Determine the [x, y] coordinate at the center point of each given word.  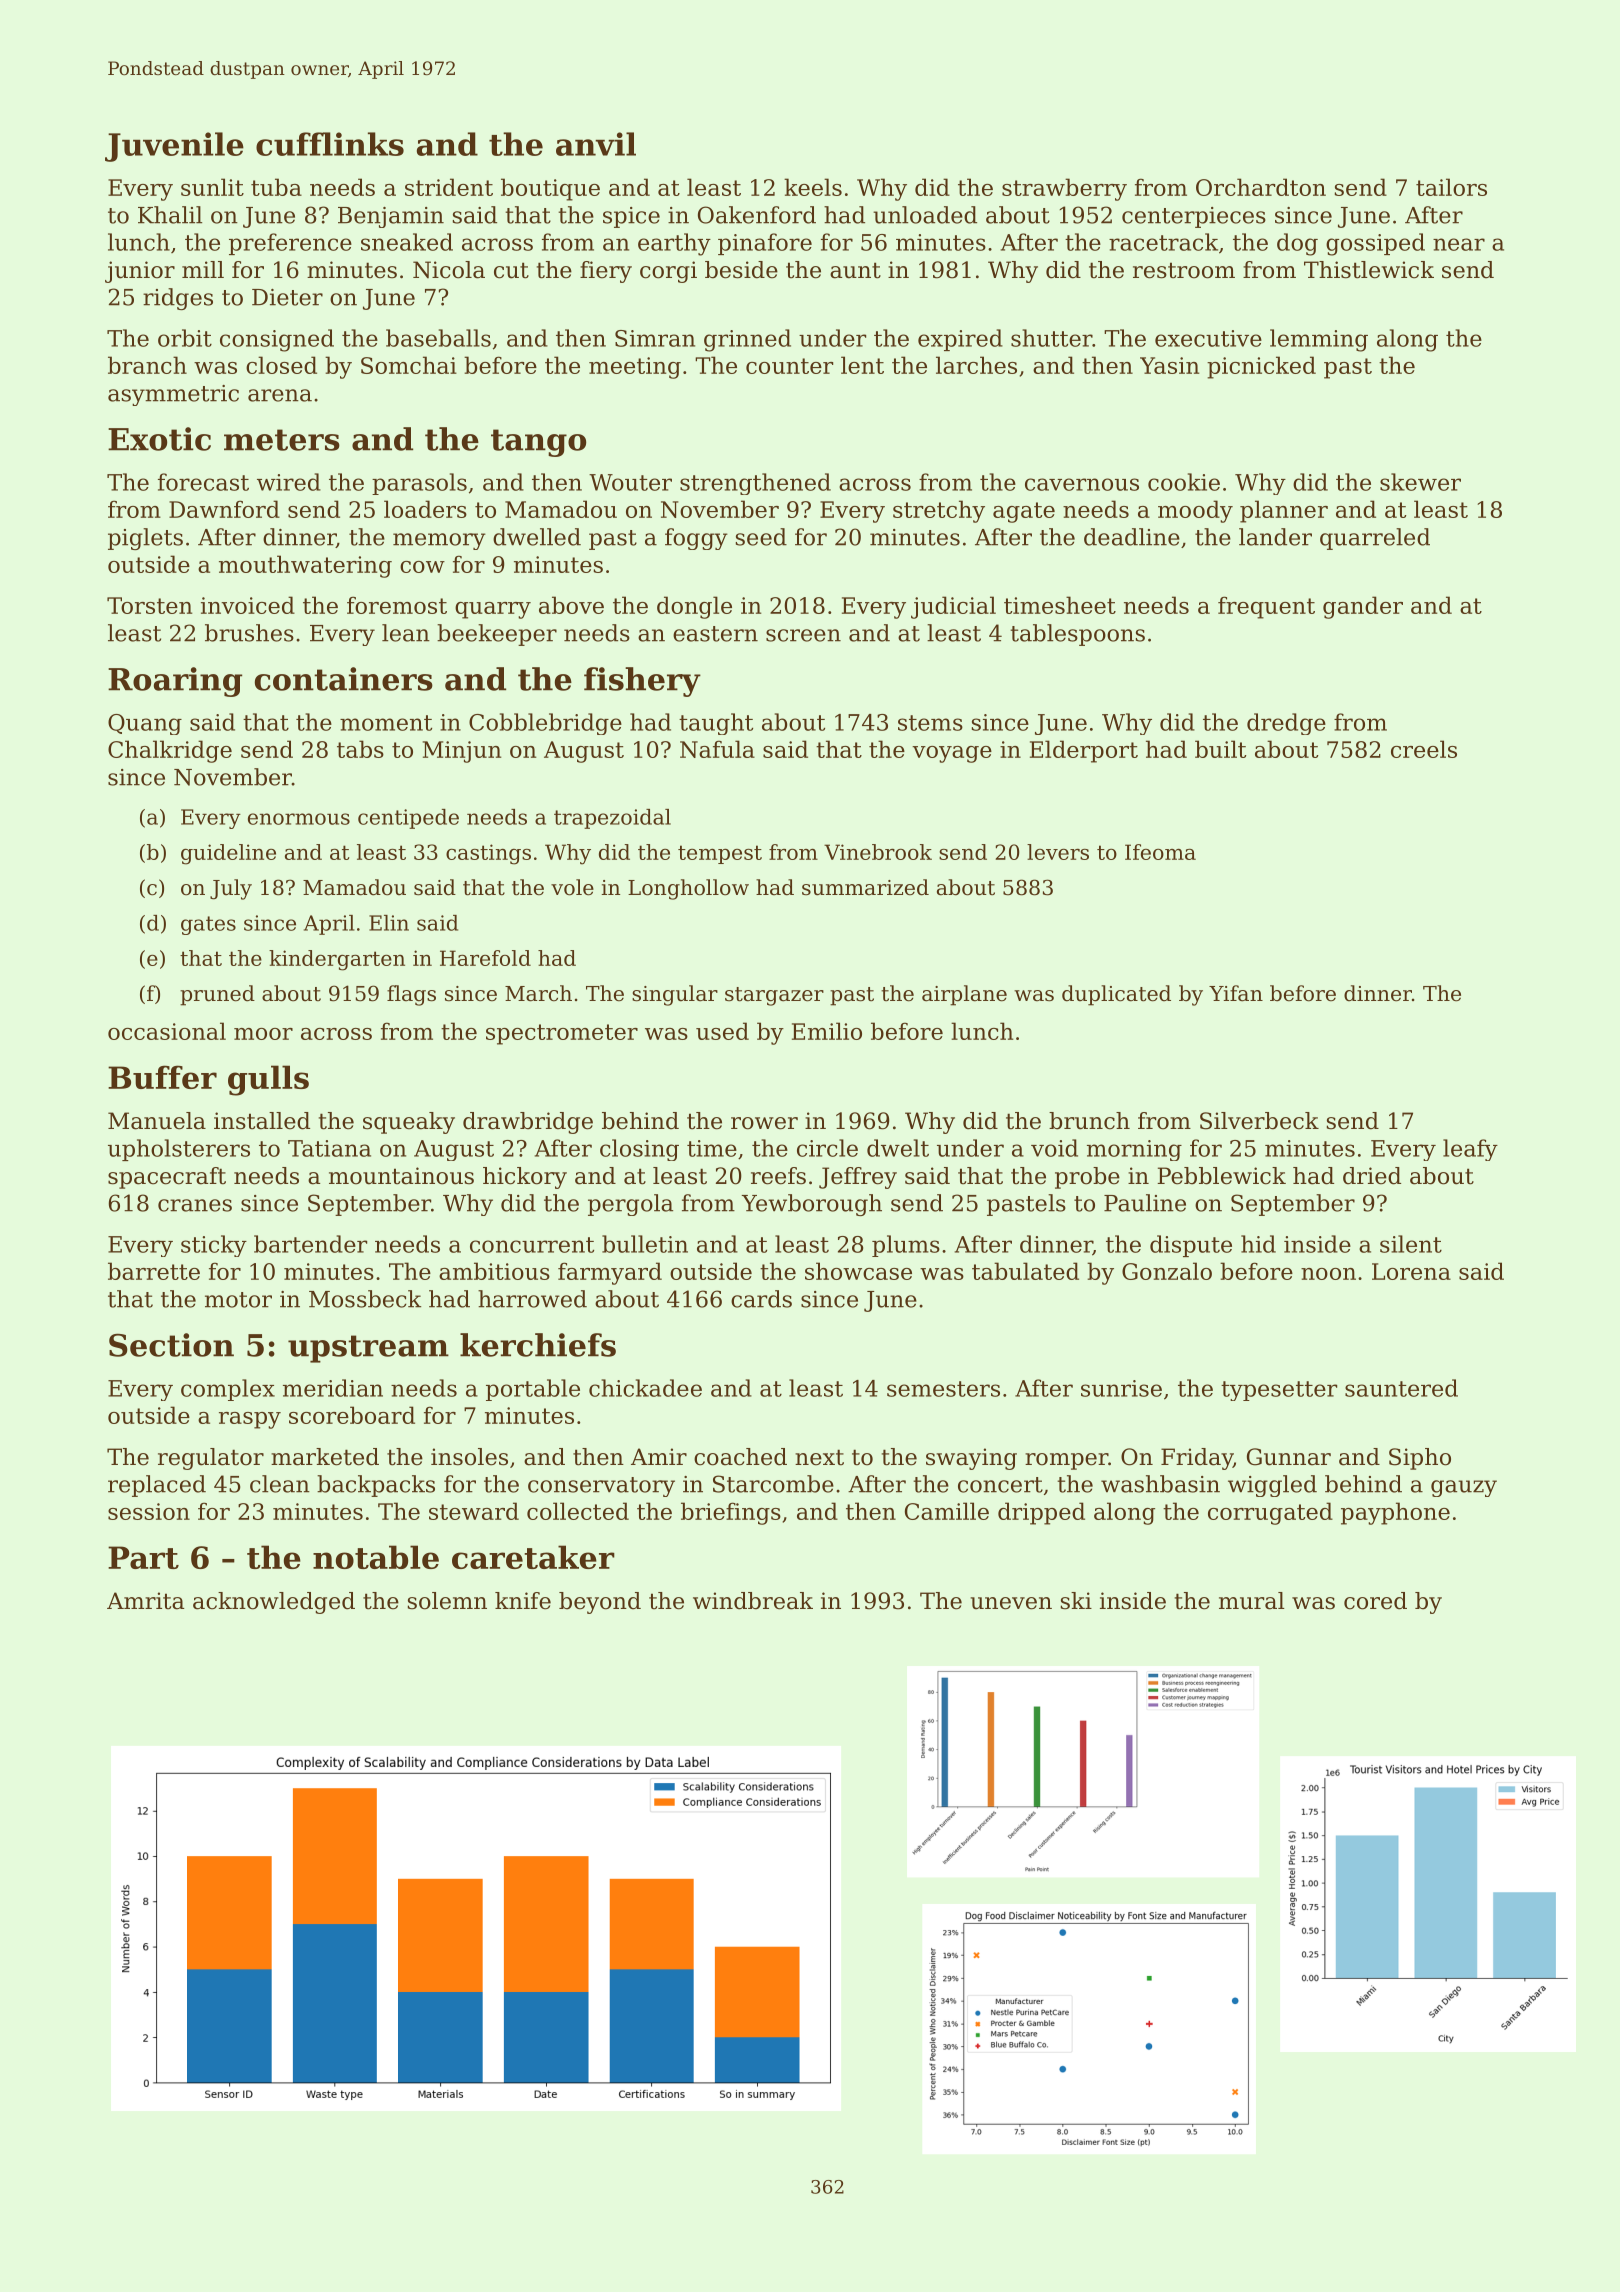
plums [906, 1246]
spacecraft [167, 1178]
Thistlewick [1369, 270]
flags [411, 995]
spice [631, 217]
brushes [249, 633]
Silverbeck [1259, 1121]
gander [1363, 607]
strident [449, 187]
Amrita [146, 1601]
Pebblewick [1221, 1176]
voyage [952, 754]
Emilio [827, 1031]
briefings [731, 1513]
